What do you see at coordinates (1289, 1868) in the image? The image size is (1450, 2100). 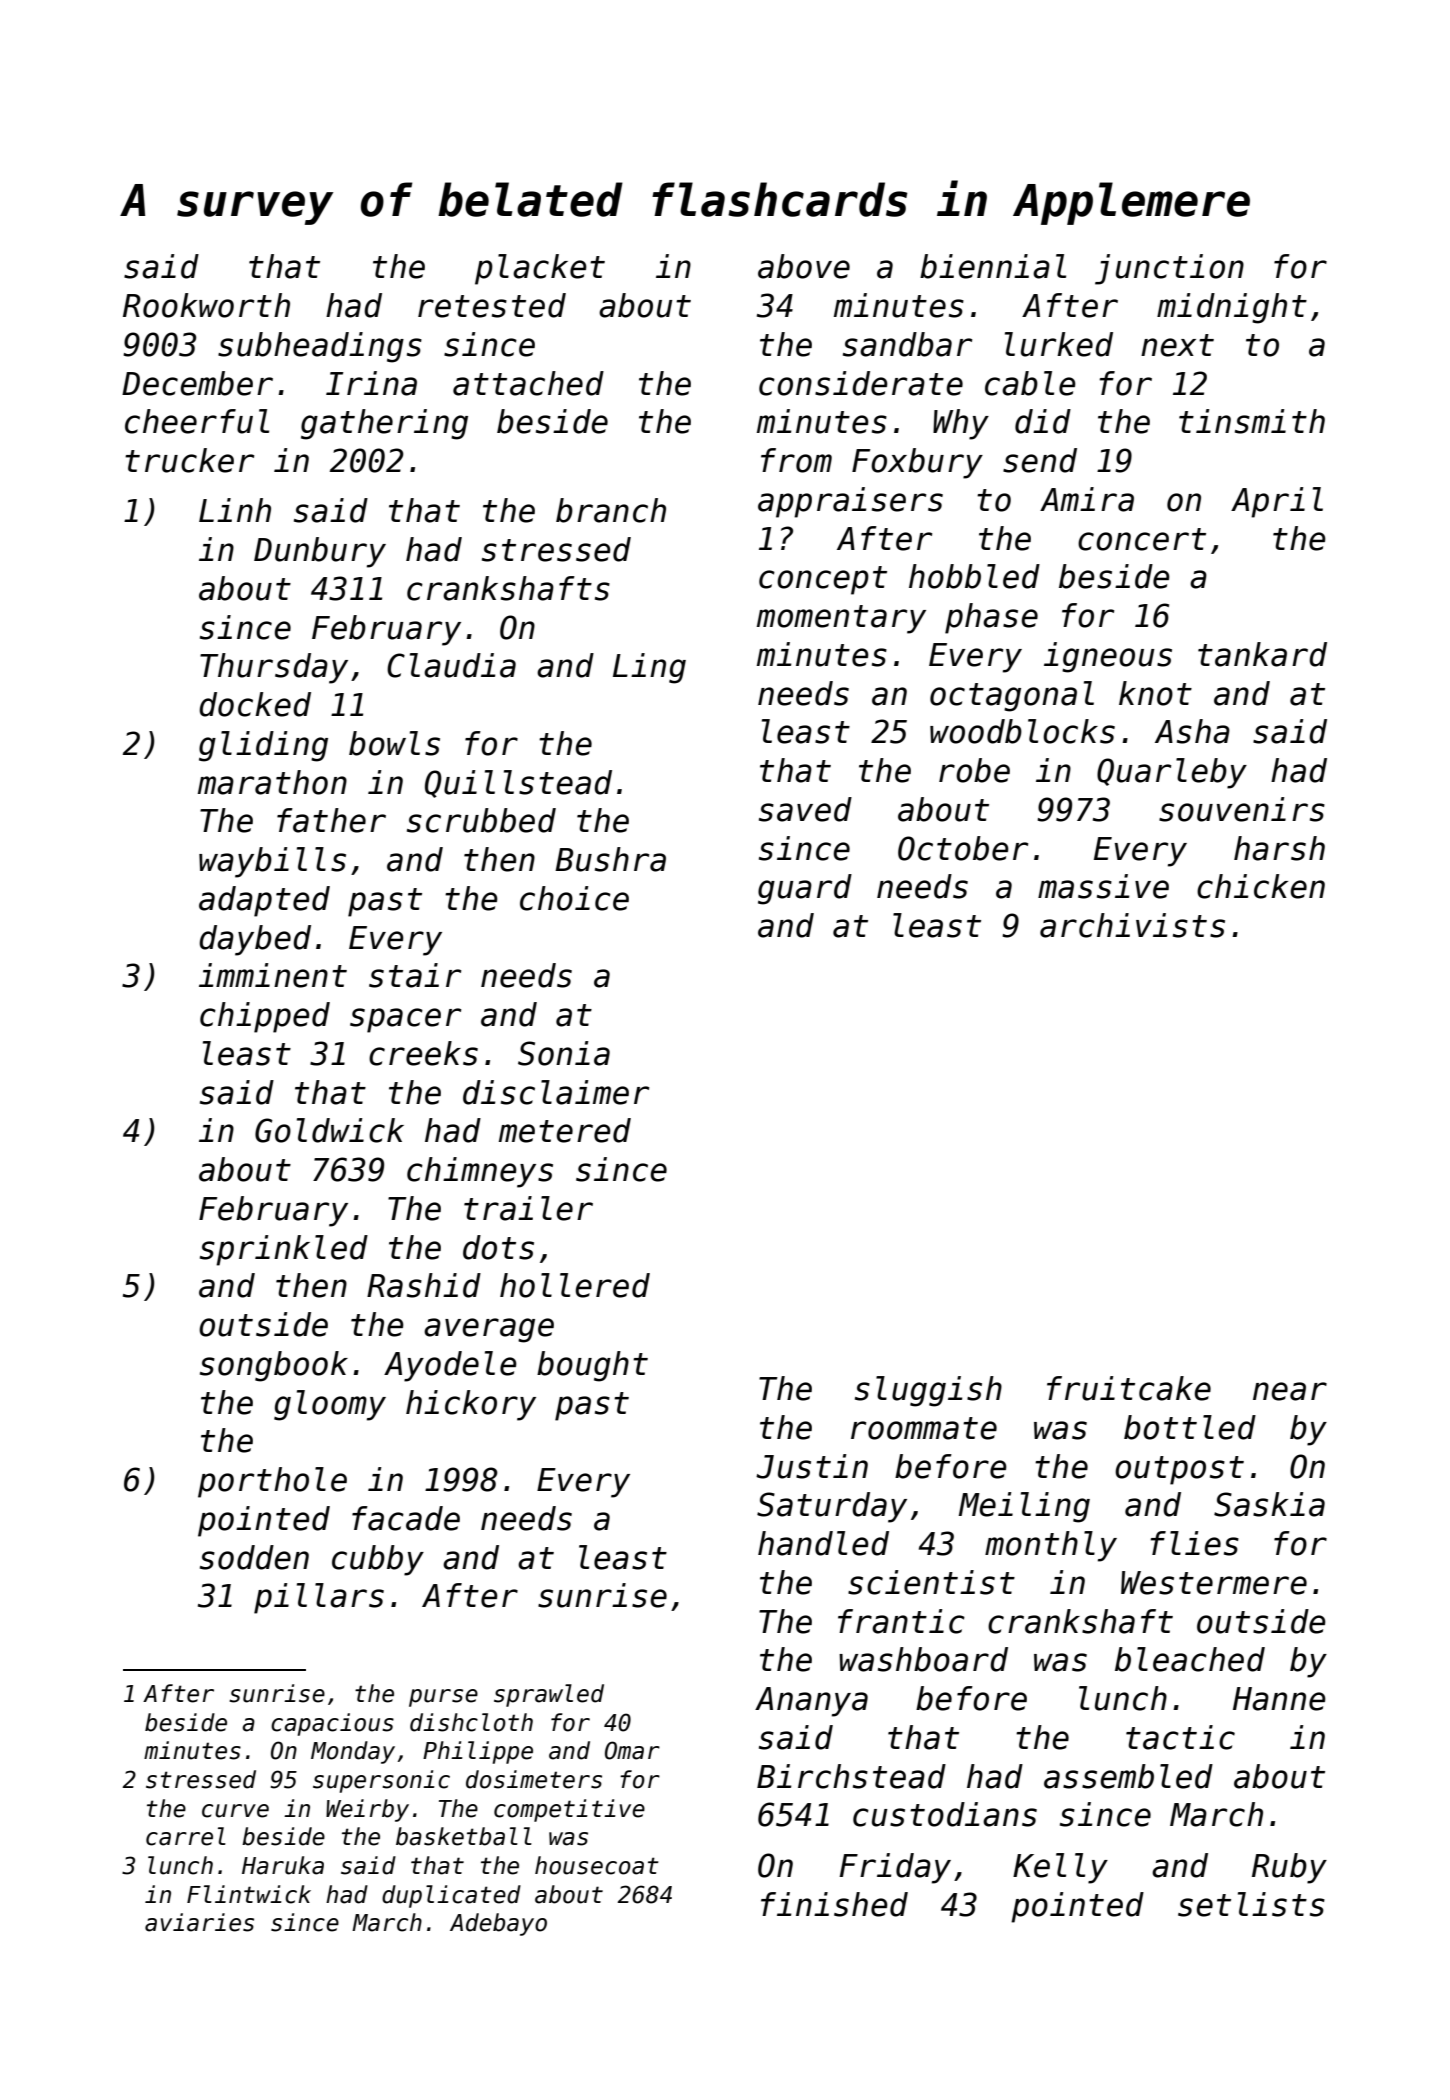 I see `Ruby` at bounding box center [1289, 1868].
